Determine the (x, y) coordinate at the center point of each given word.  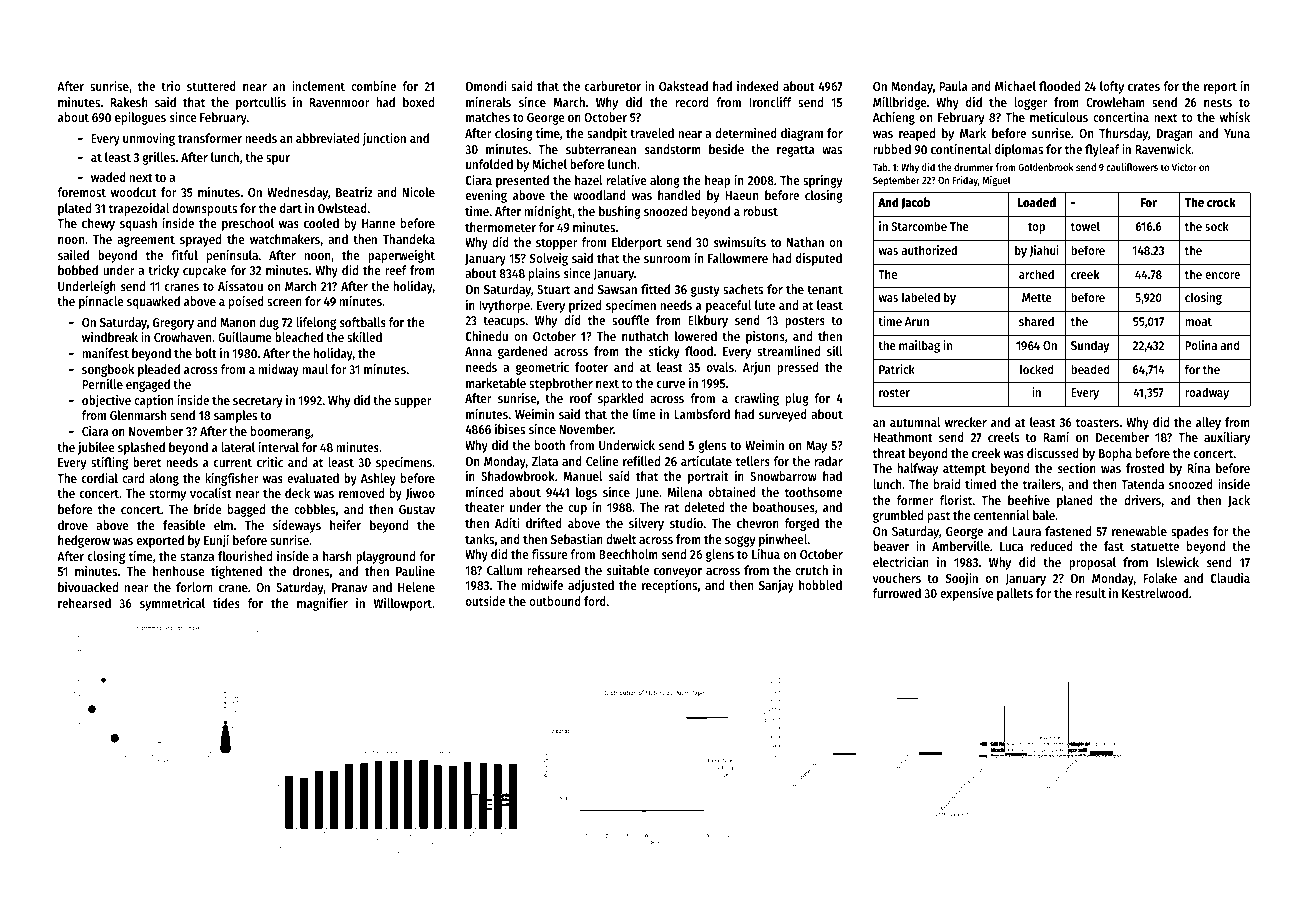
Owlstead (342, 208)
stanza (197, 556)
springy (823, 181)
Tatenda (1142, 484)
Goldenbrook (1046, 167)
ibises (510, 429)
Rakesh (129, 102)
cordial (100, 478)
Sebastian (577, 539)
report (1220, 88)
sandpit (607, 134)
